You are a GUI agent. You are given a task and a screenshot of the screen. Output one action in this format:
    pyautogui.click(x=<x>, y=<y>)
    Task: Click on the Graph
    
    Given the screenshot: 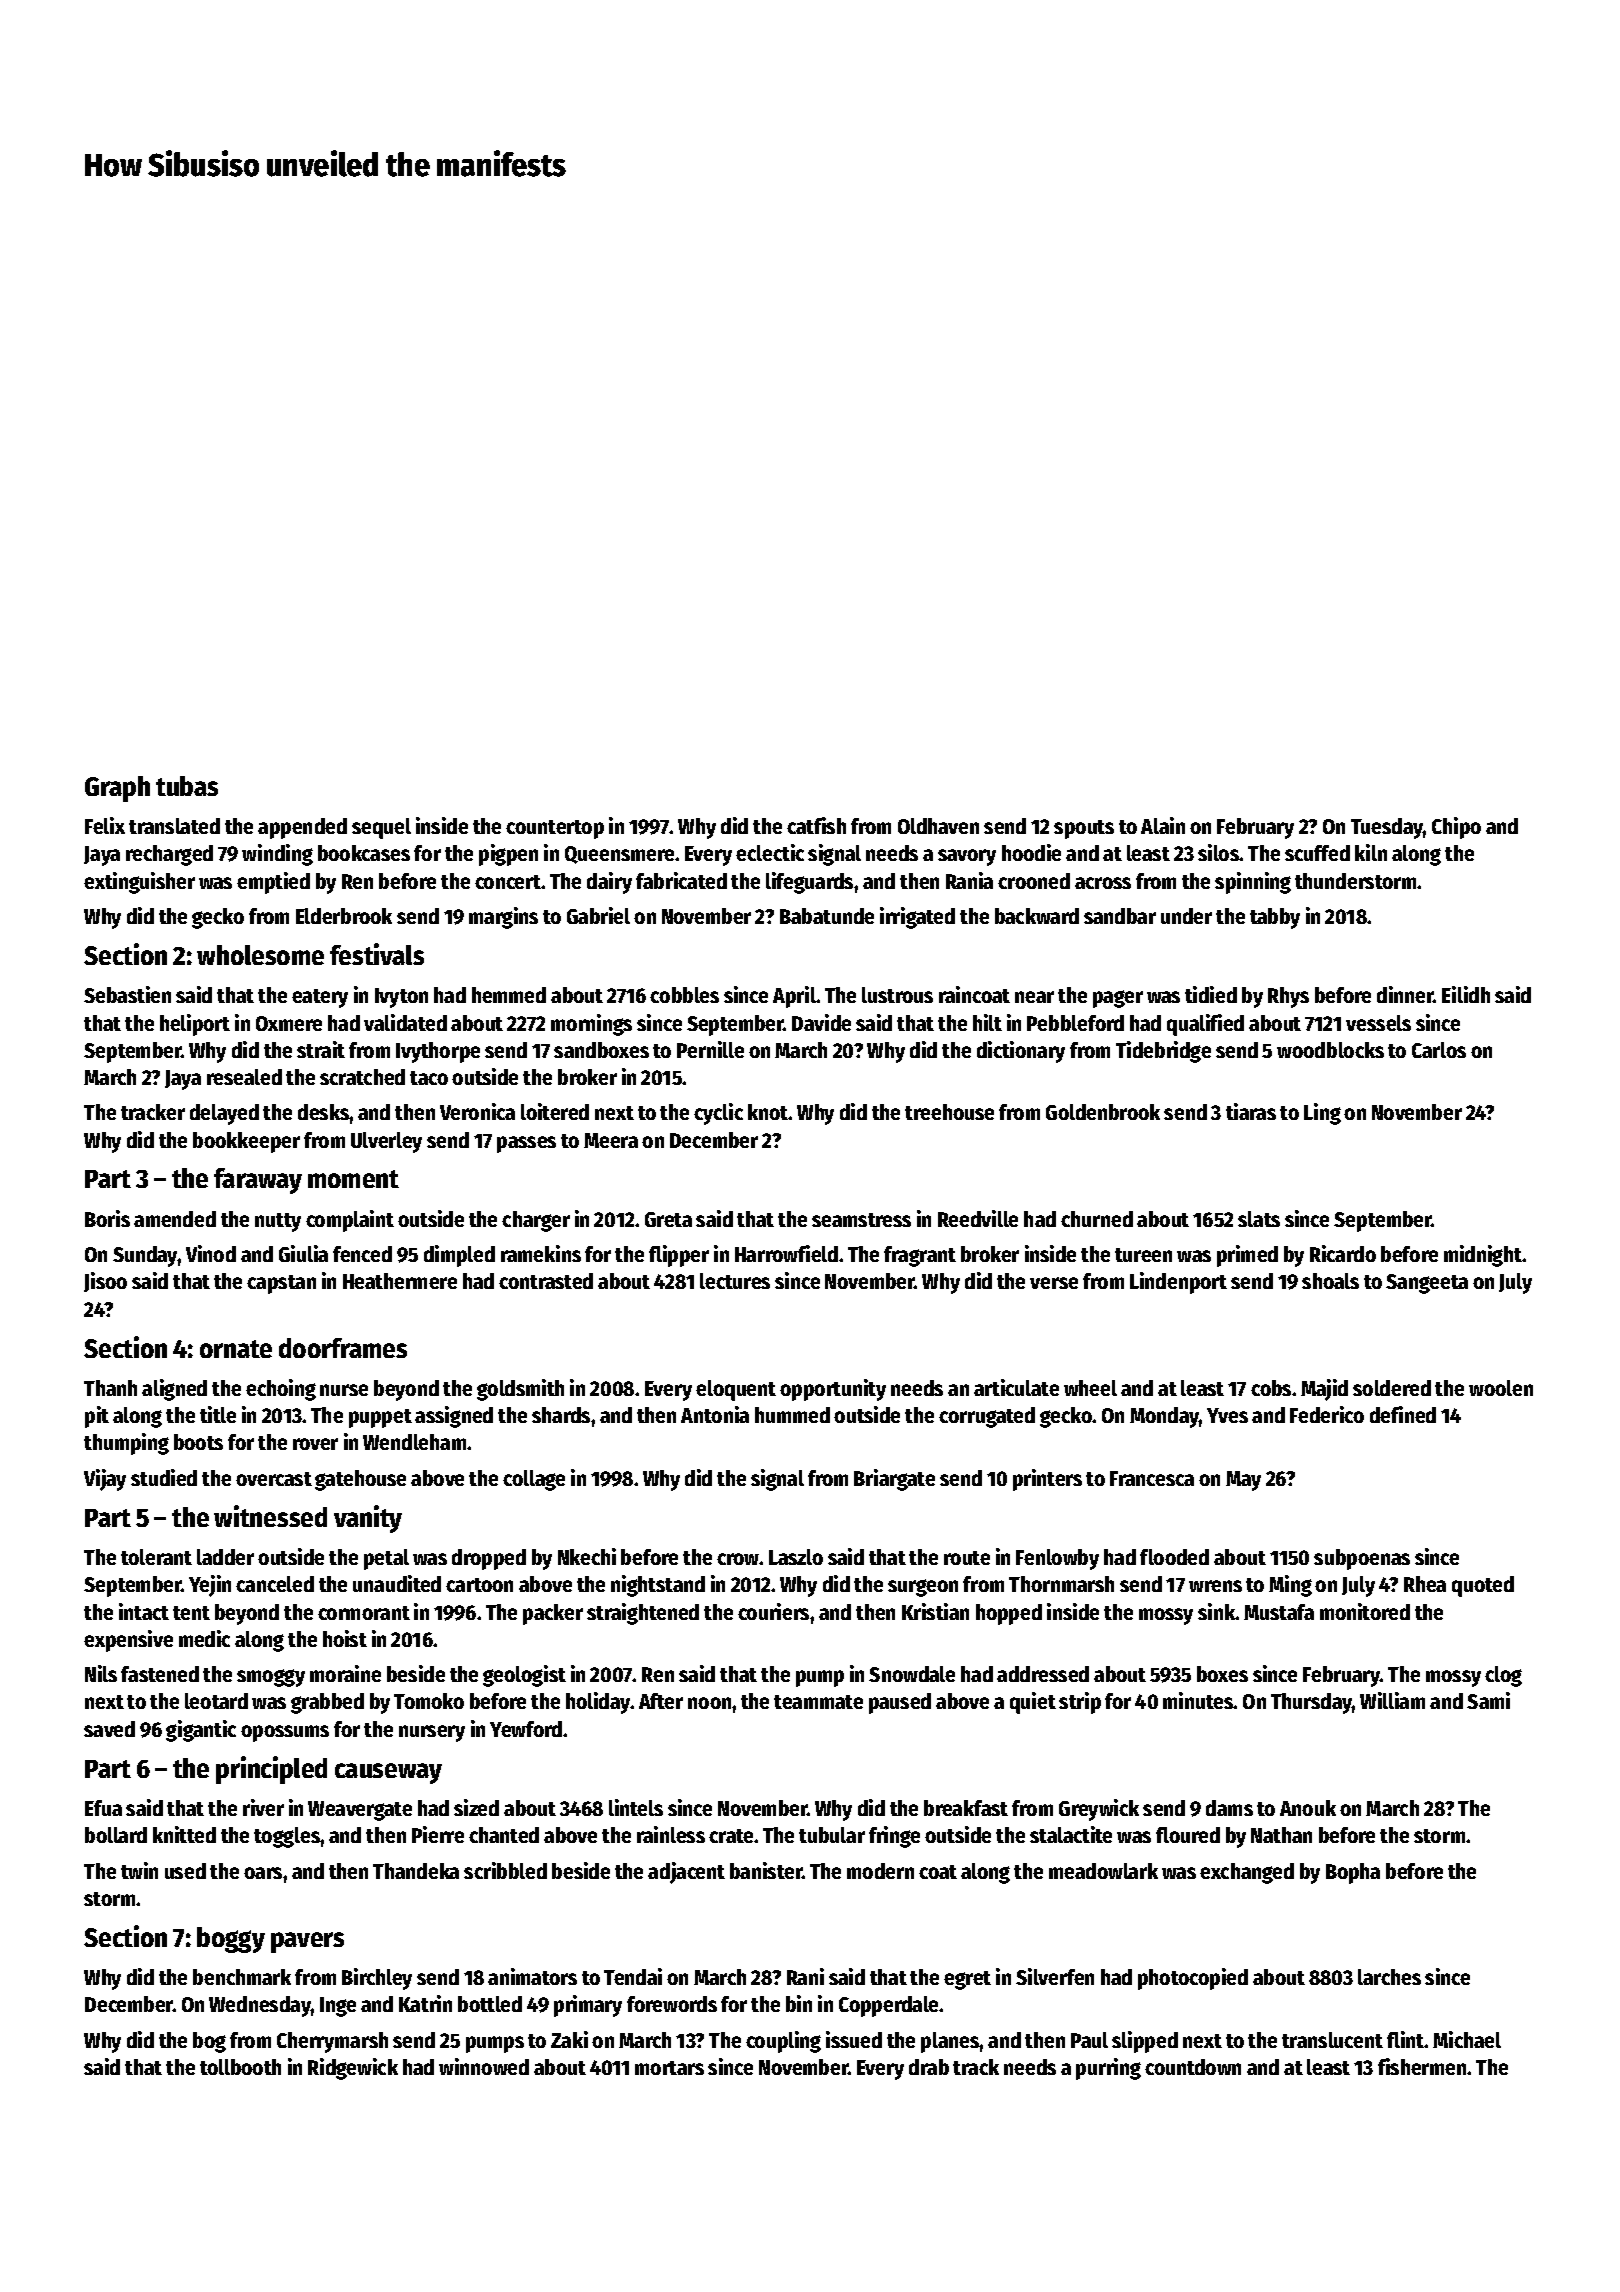 What is the action you would take?
    pyautogui.click(x=117, y=789)
